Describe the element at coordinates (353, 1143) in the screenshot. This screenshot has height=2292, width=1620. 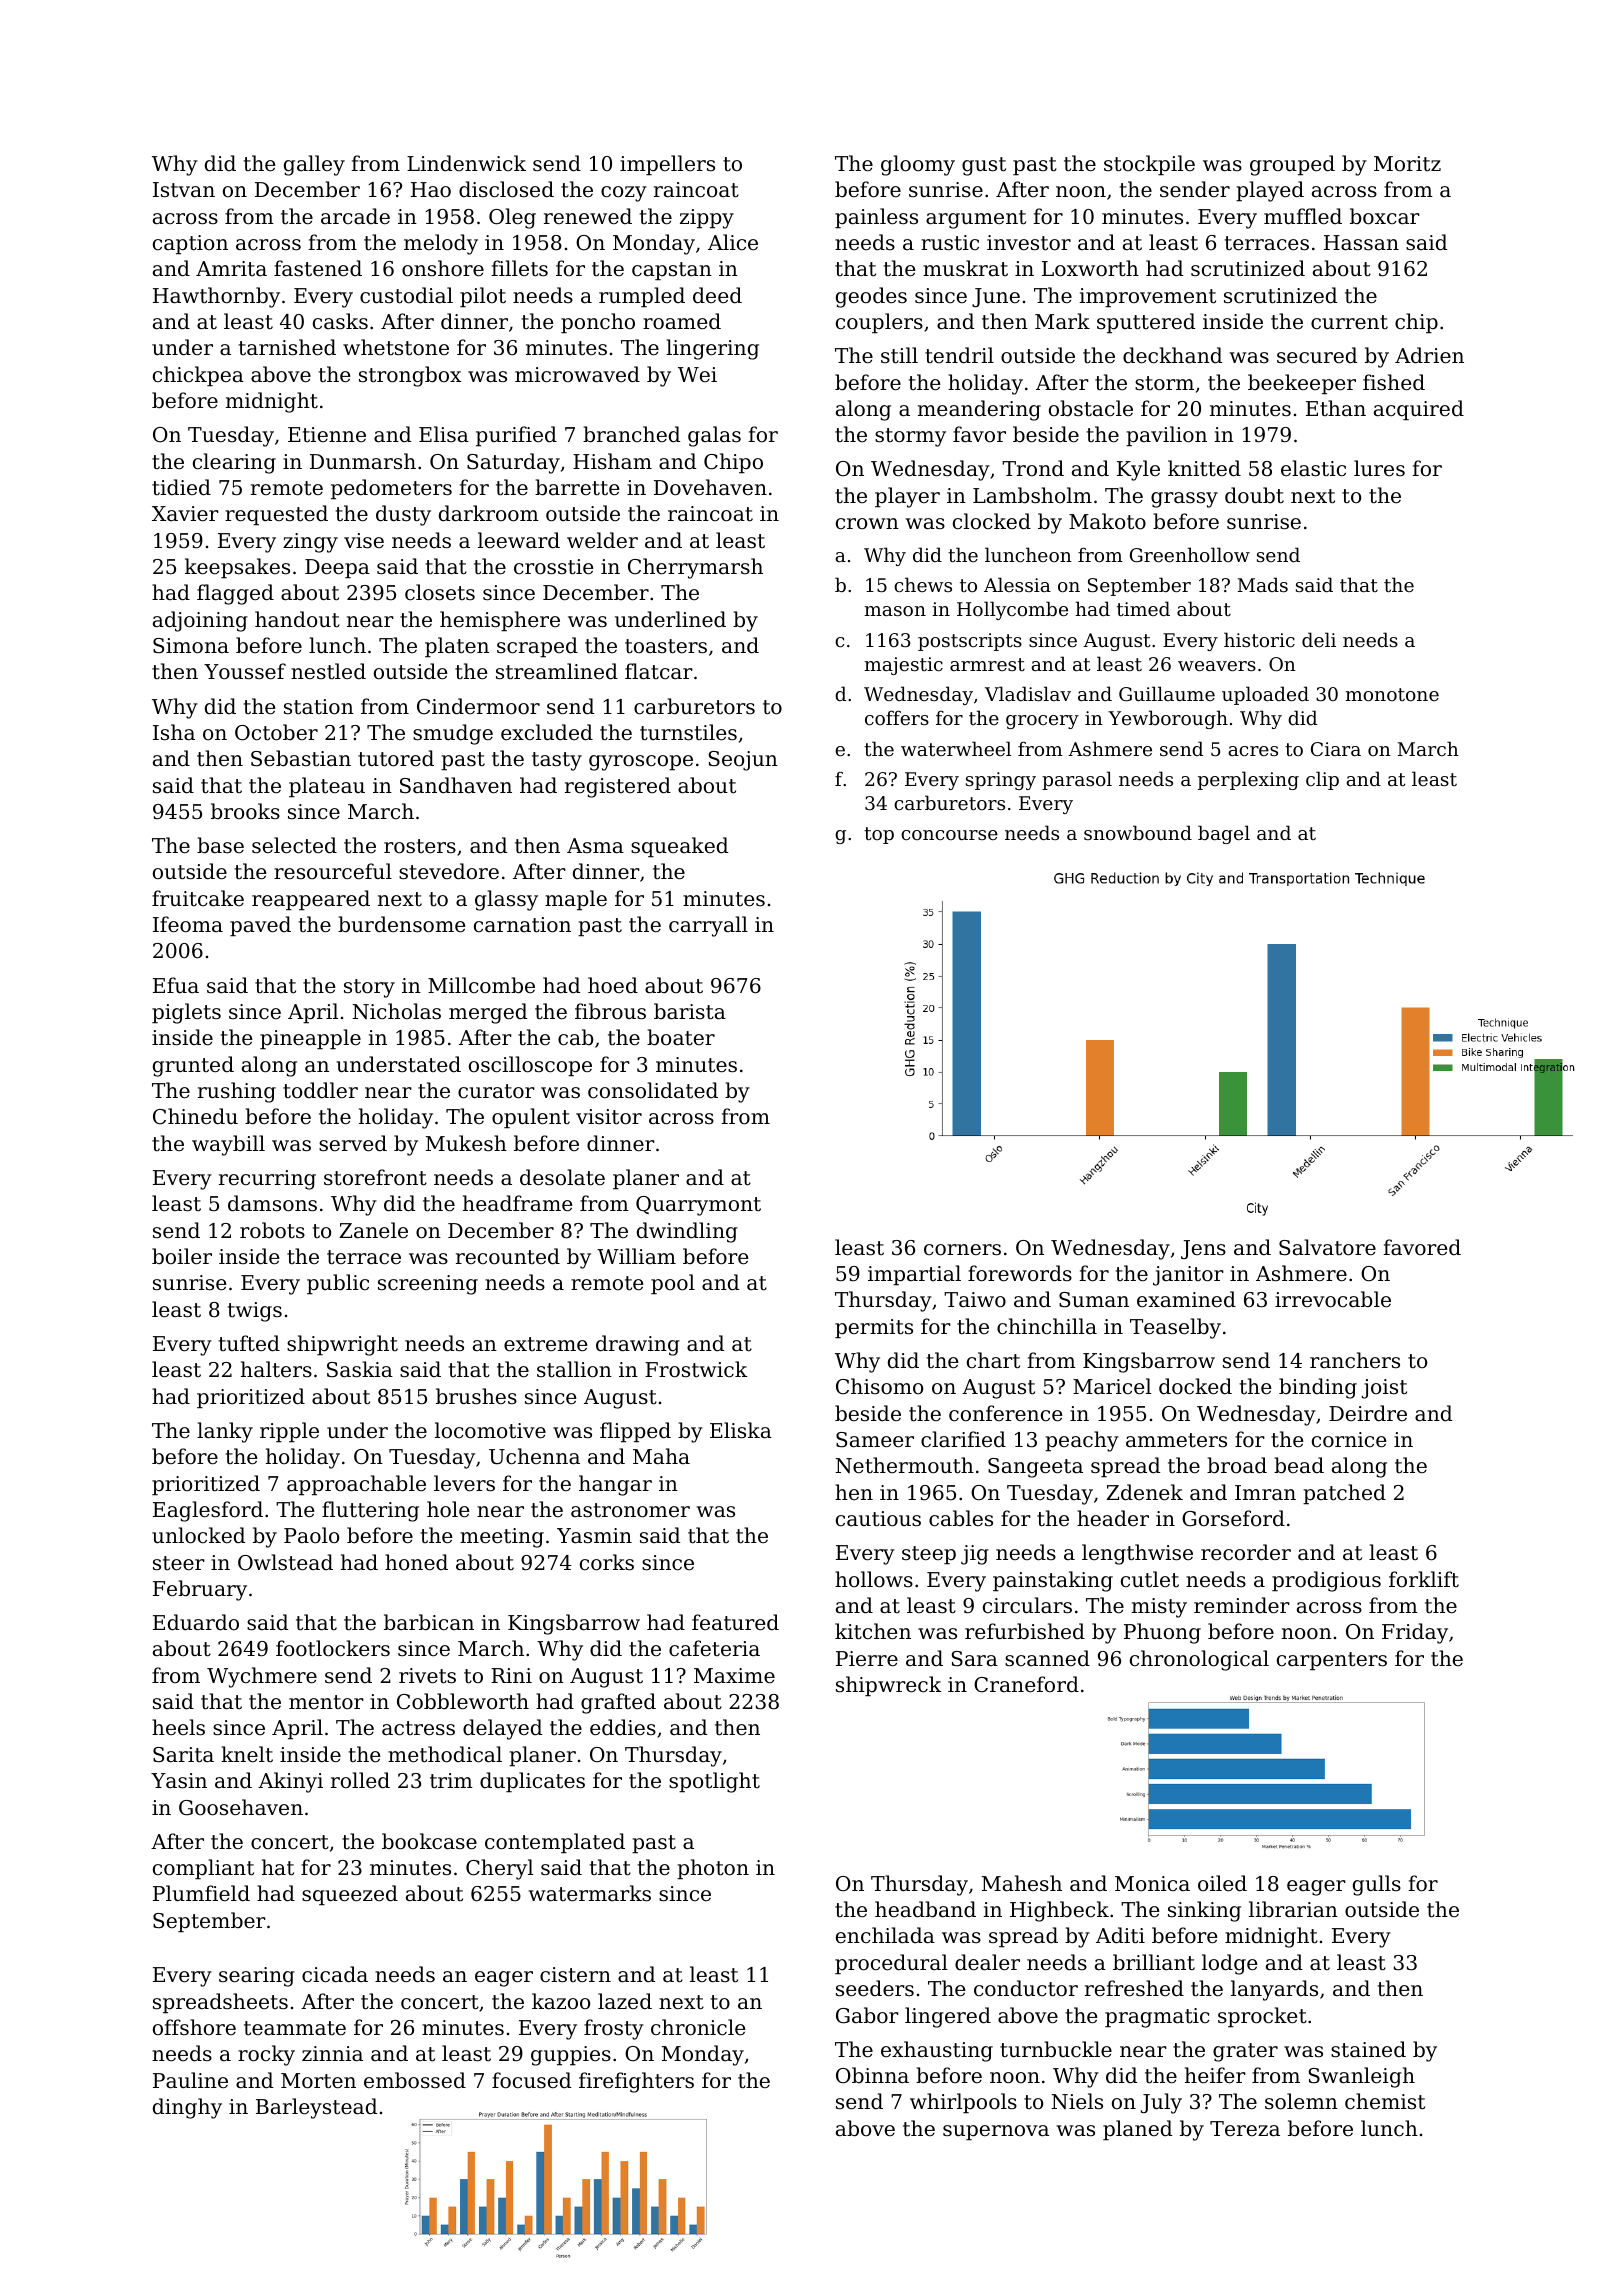
I see `served` at that location.
